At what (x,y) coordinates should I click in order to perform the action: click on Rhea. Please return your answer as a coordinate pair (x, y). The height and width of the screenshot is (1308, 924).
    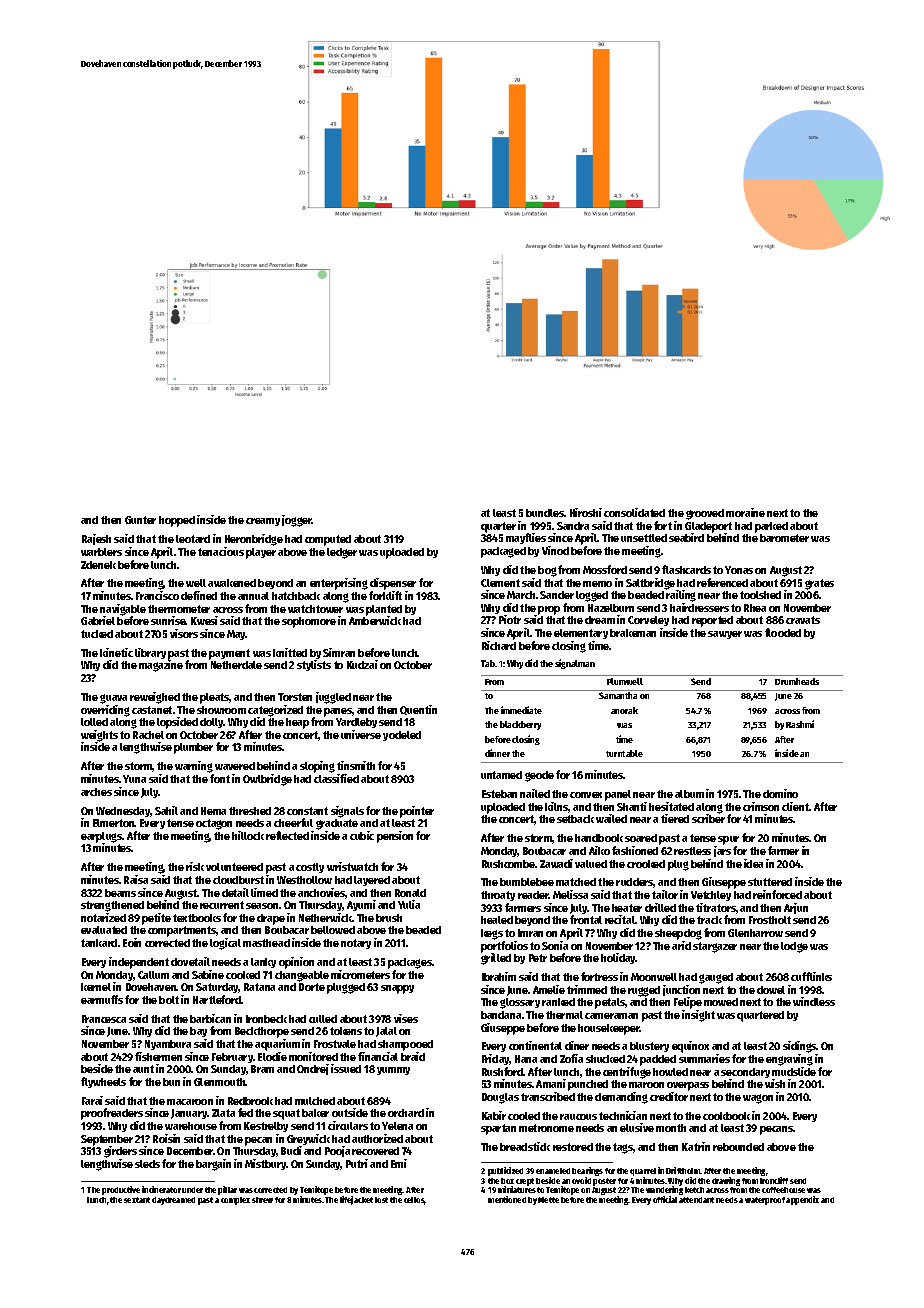
    Looking at the image, I should click on (755, 608).
